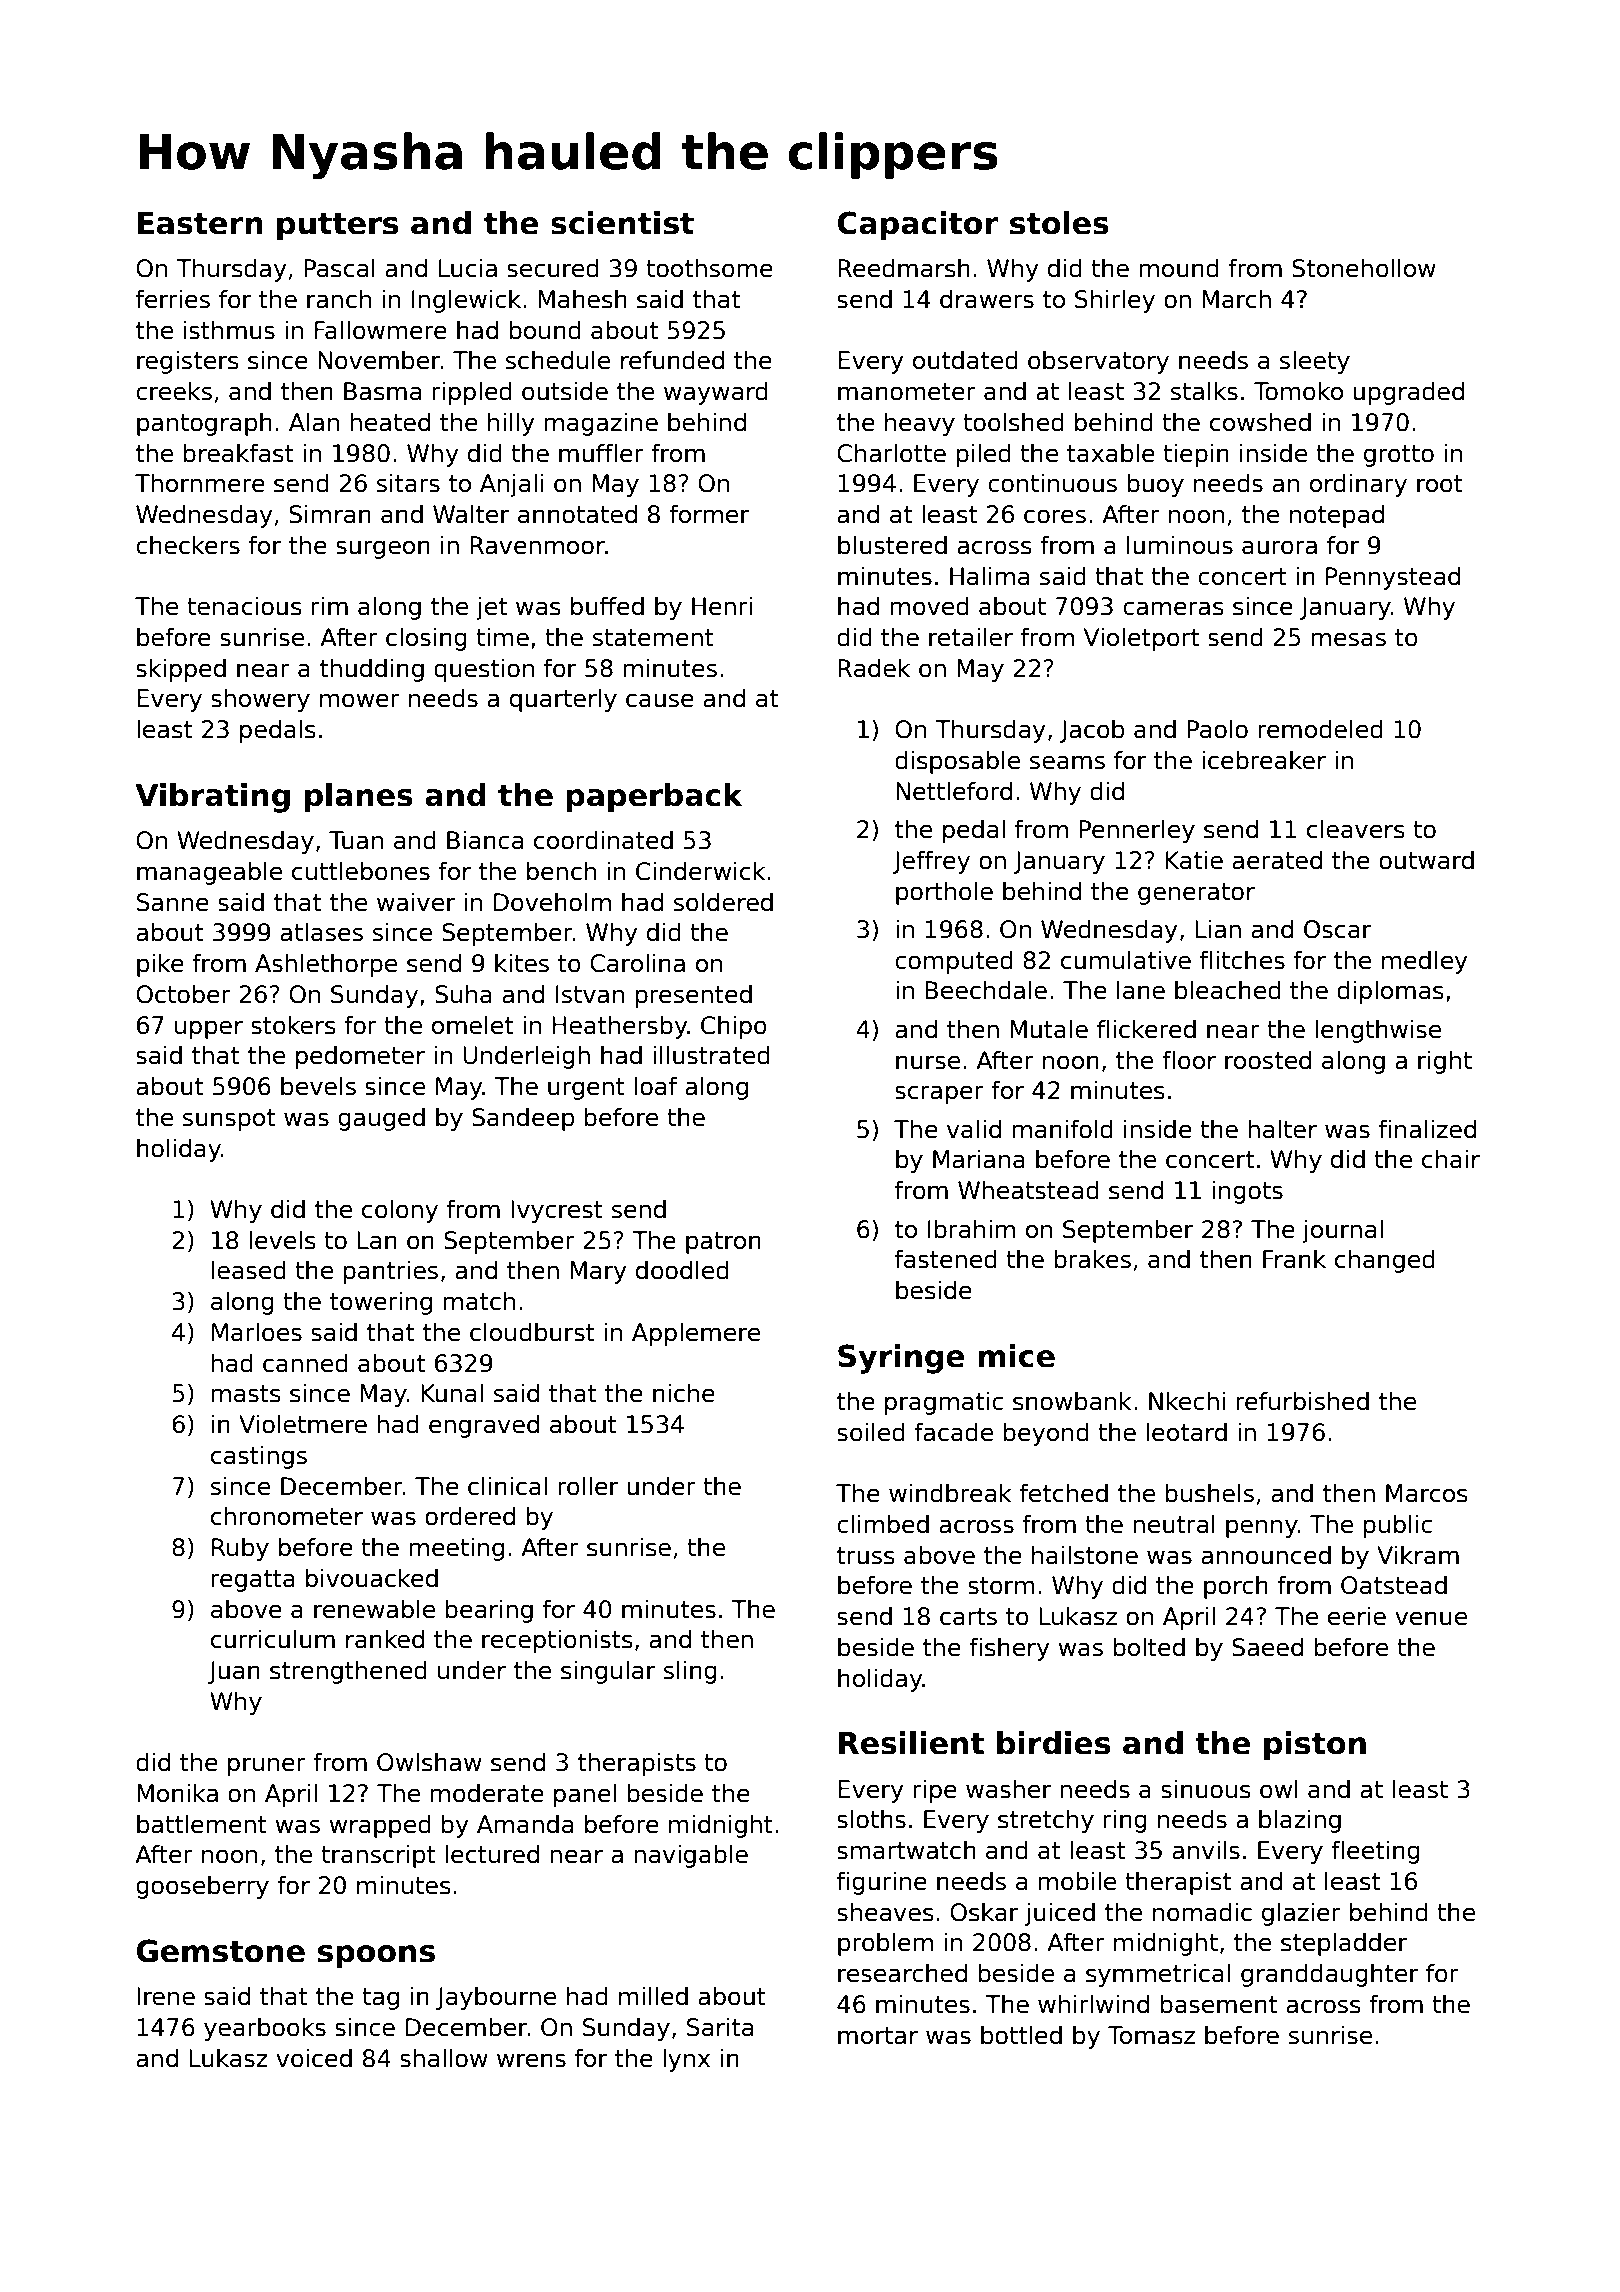 This screenshot has height=2292, width=1620. I want to click on putters, so click(337, 226).
